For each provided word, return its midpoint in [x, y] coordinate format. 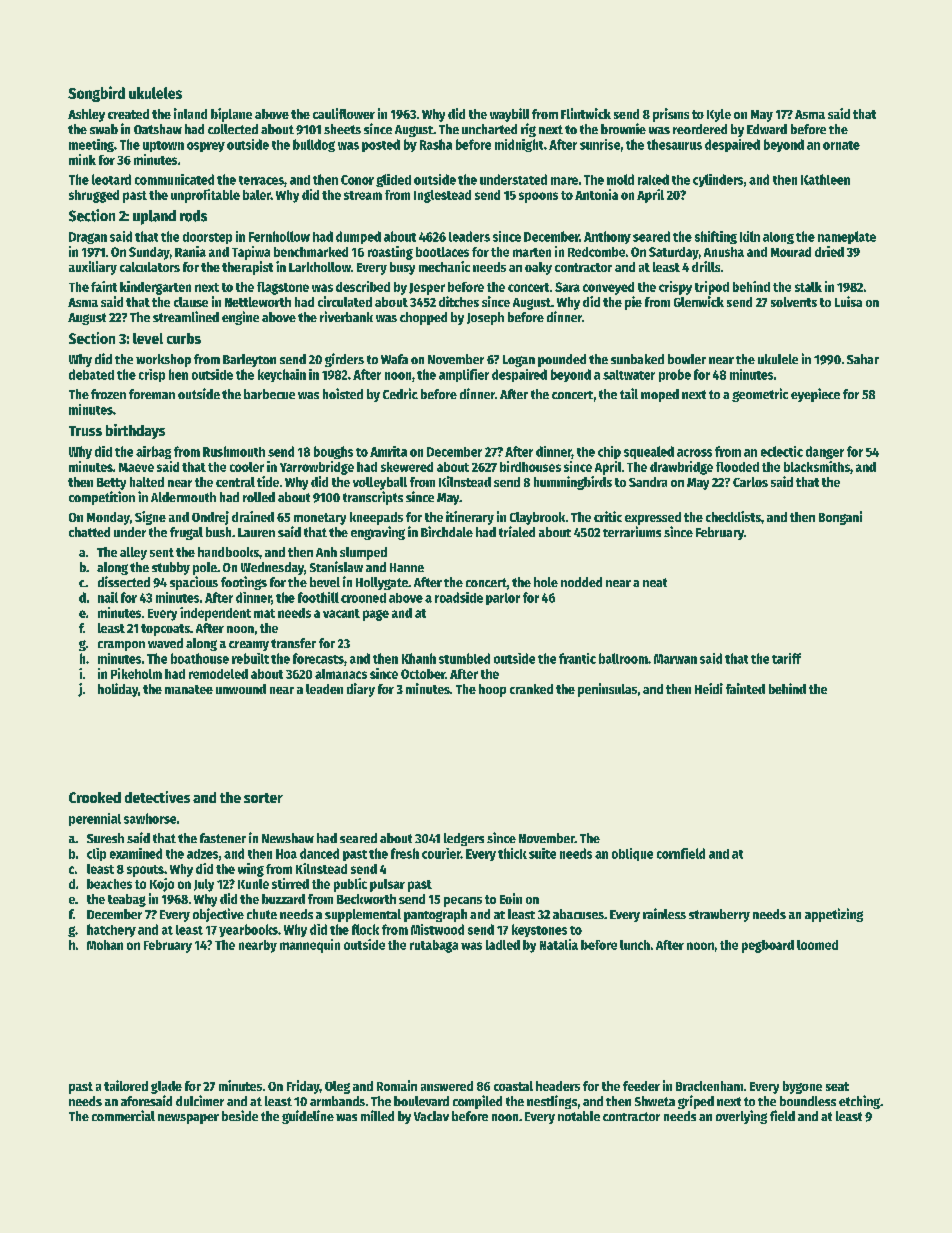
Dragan [88, 238]
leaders [469, 236]
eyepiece [815, 395]
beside [240, 1115]
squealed [649, 452]
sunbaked [637, 359]
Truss [85, 431]
